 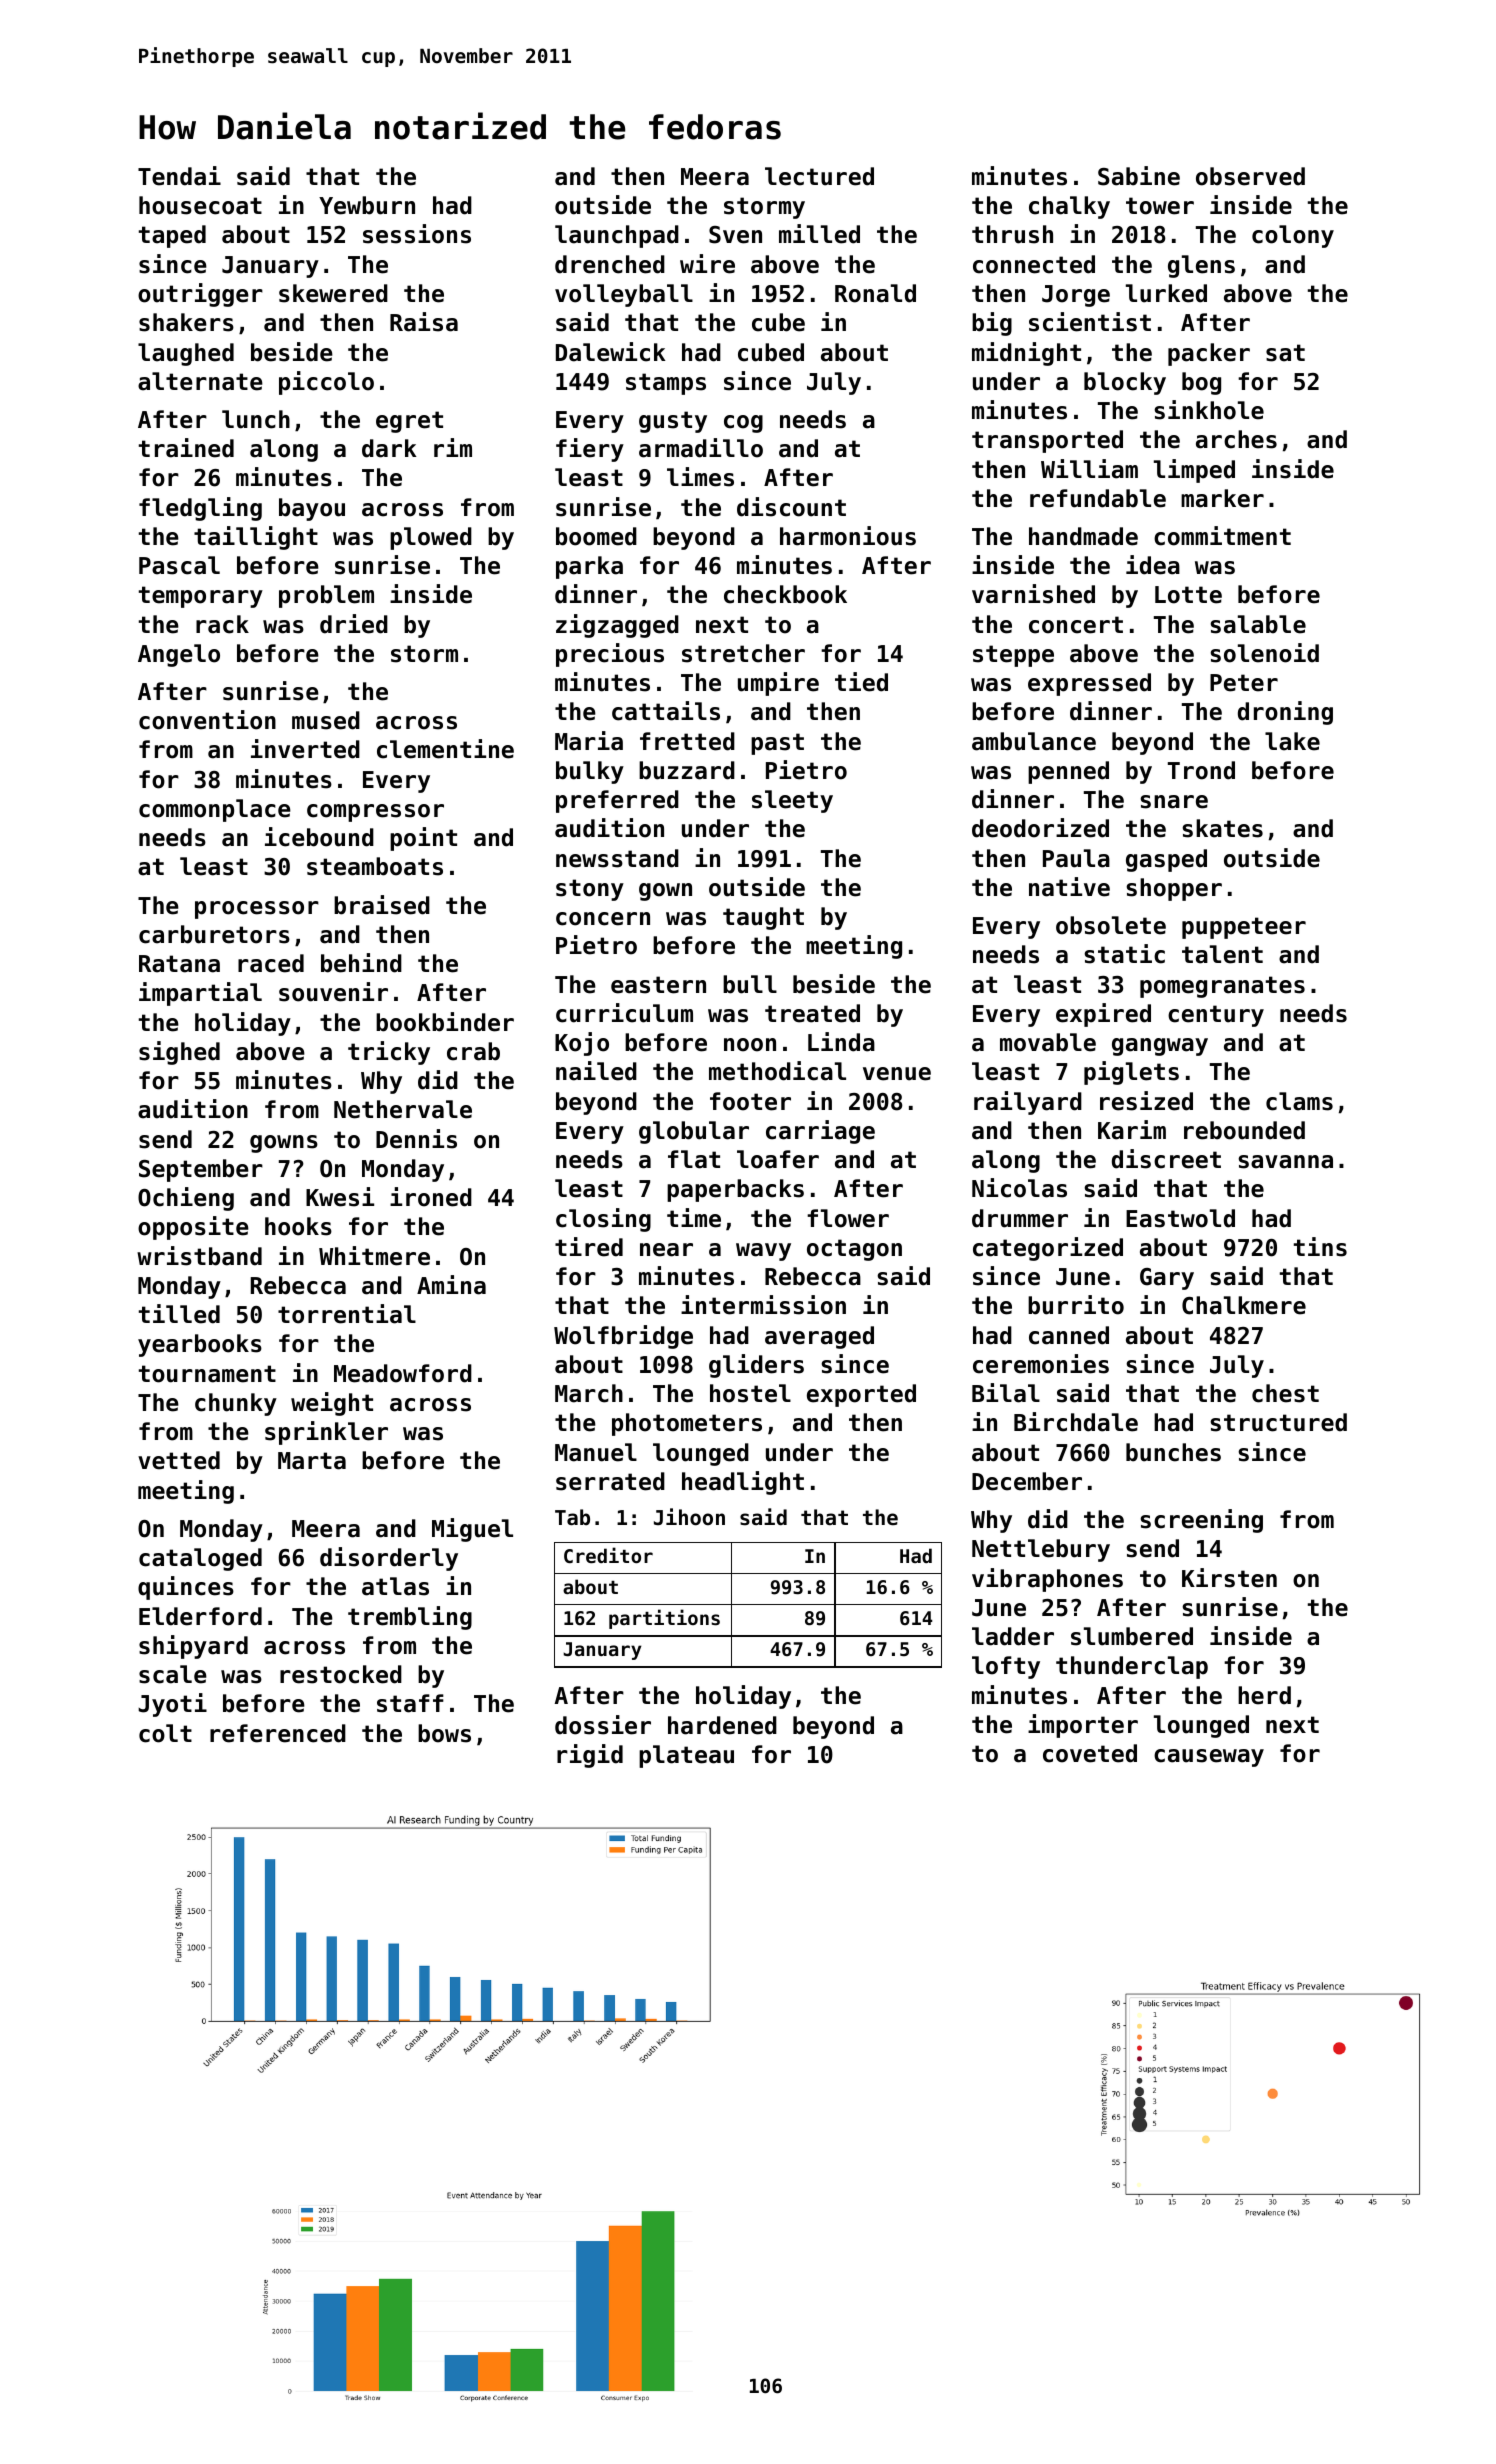 What do you see at coordinates (608, 1555) in the screenshot?
I see `Creditor` at bounding box center [608, 1555].
